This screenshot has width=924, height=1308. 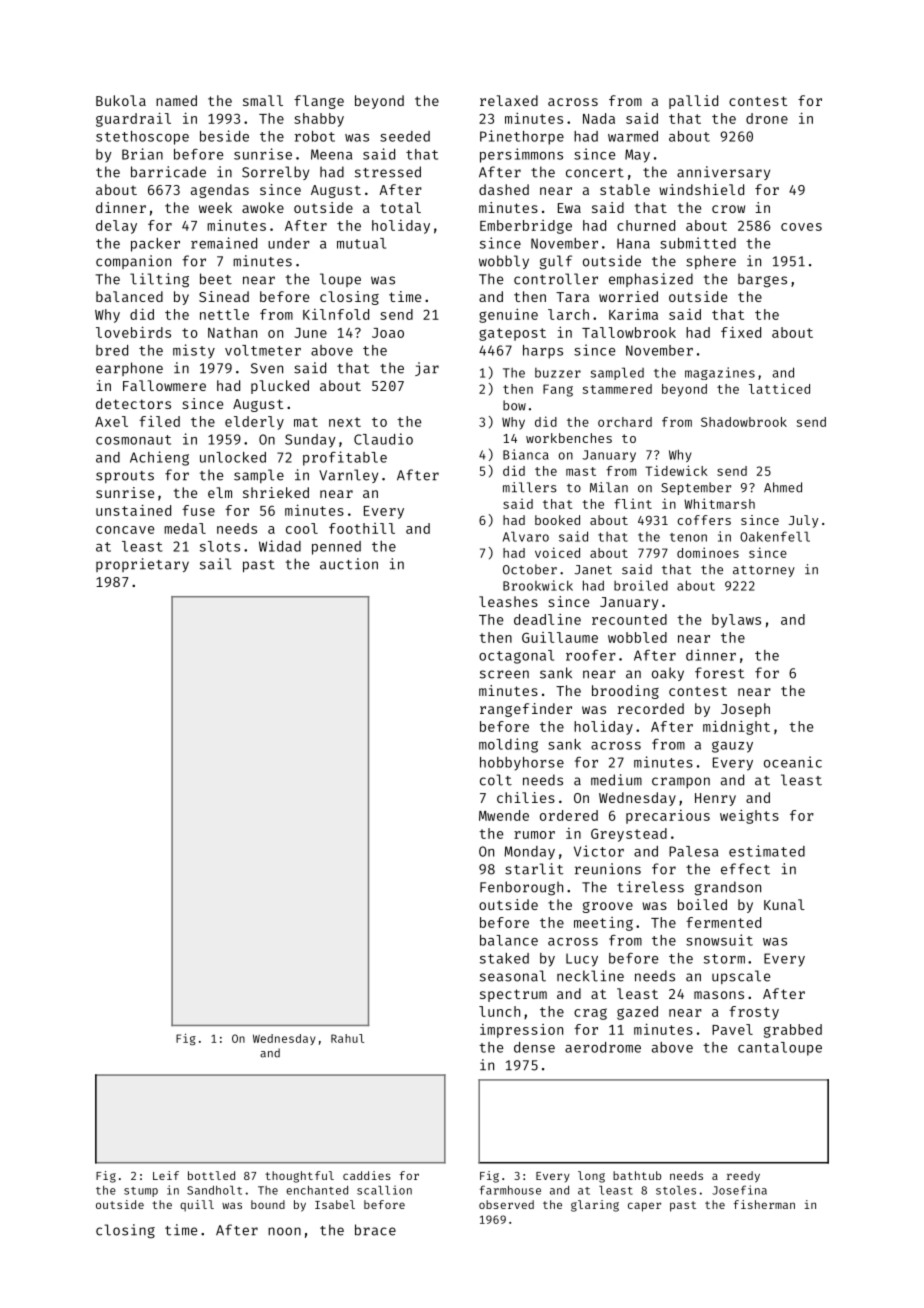 I want to click on relaxed, so click(x=509, y=100).
